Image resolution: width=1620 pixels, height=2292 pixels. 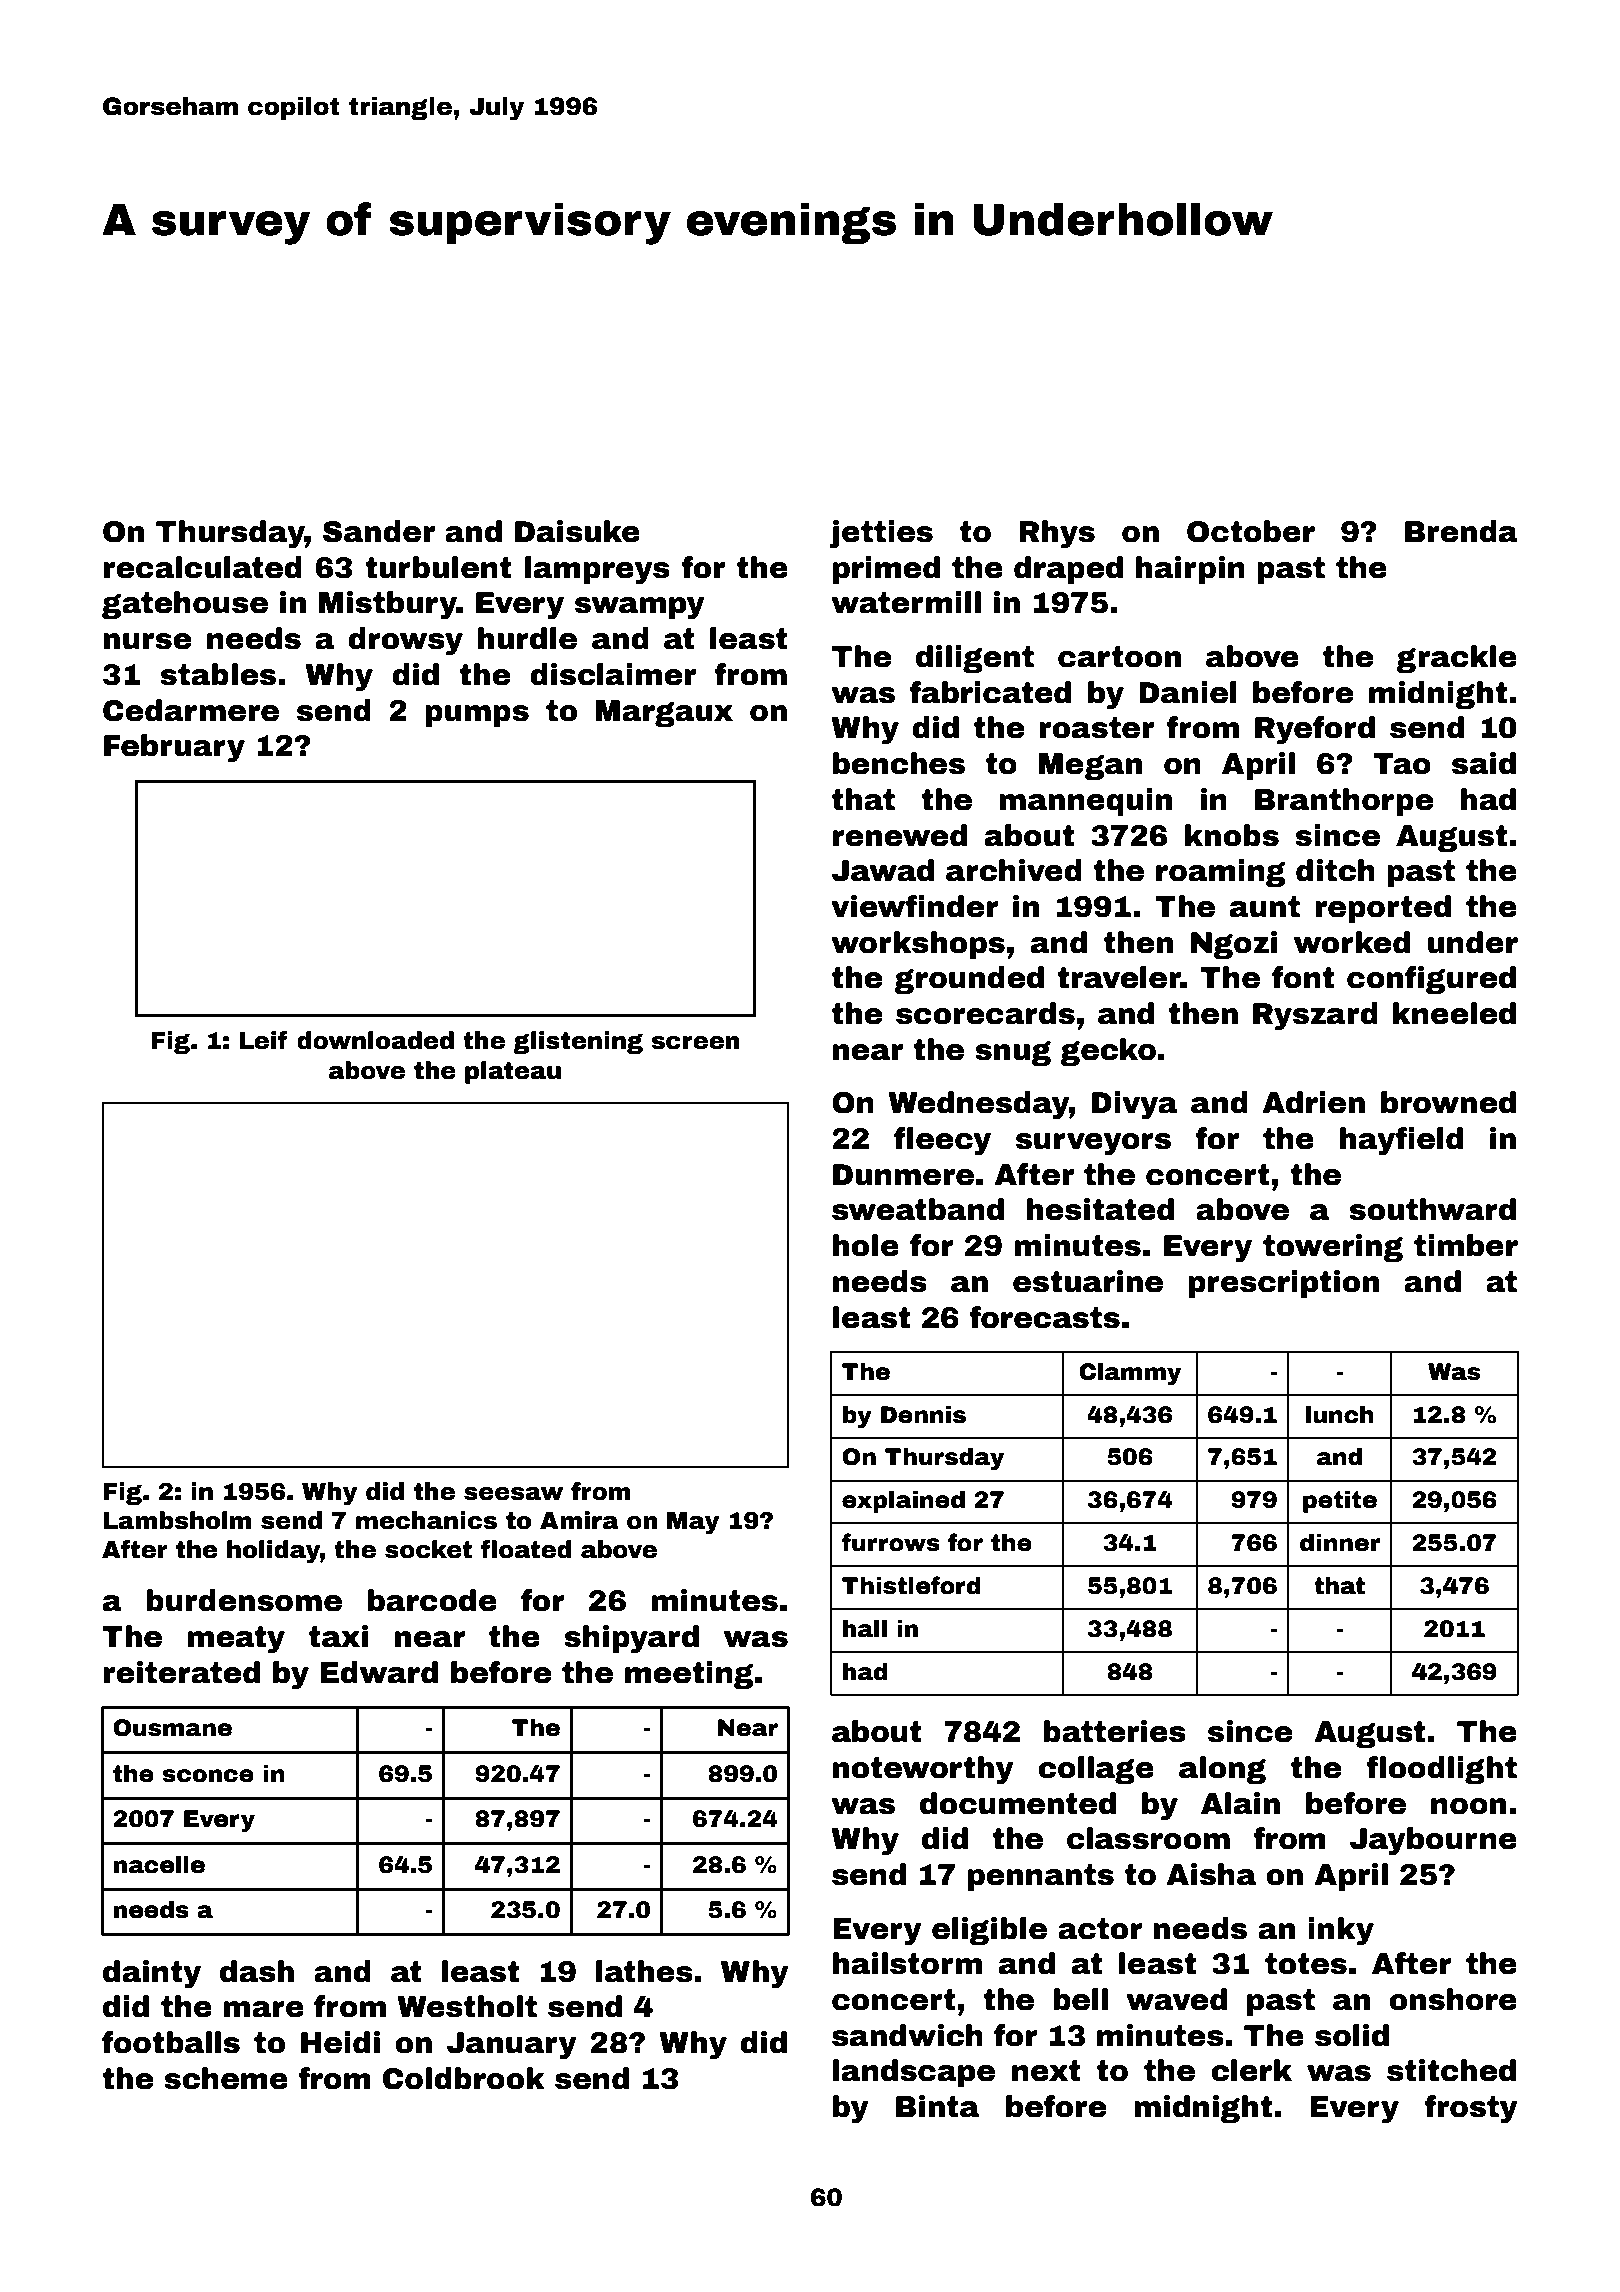 What do you see at coordinates (512, 2046) in the screenshot?
I see `January` at bounding box center [512, 2046].
